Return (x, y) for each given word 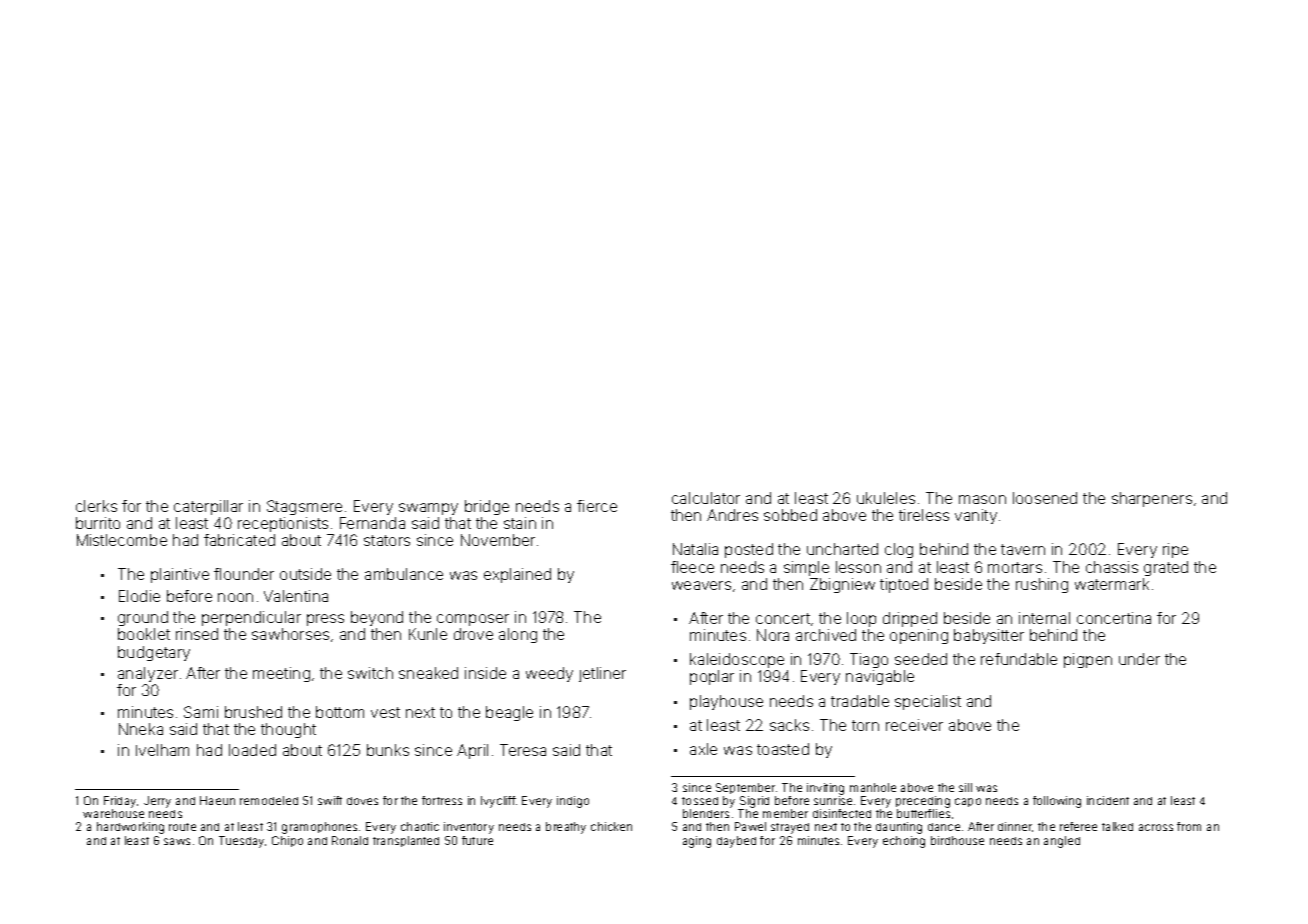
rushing (1042, 585)
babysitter (989, 636)
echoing (904, 842)
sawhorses (290, 634)
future (477, 840)
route (182, 827)
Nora (773, 635)
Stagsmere (304, 507)
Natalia (695, 549)
